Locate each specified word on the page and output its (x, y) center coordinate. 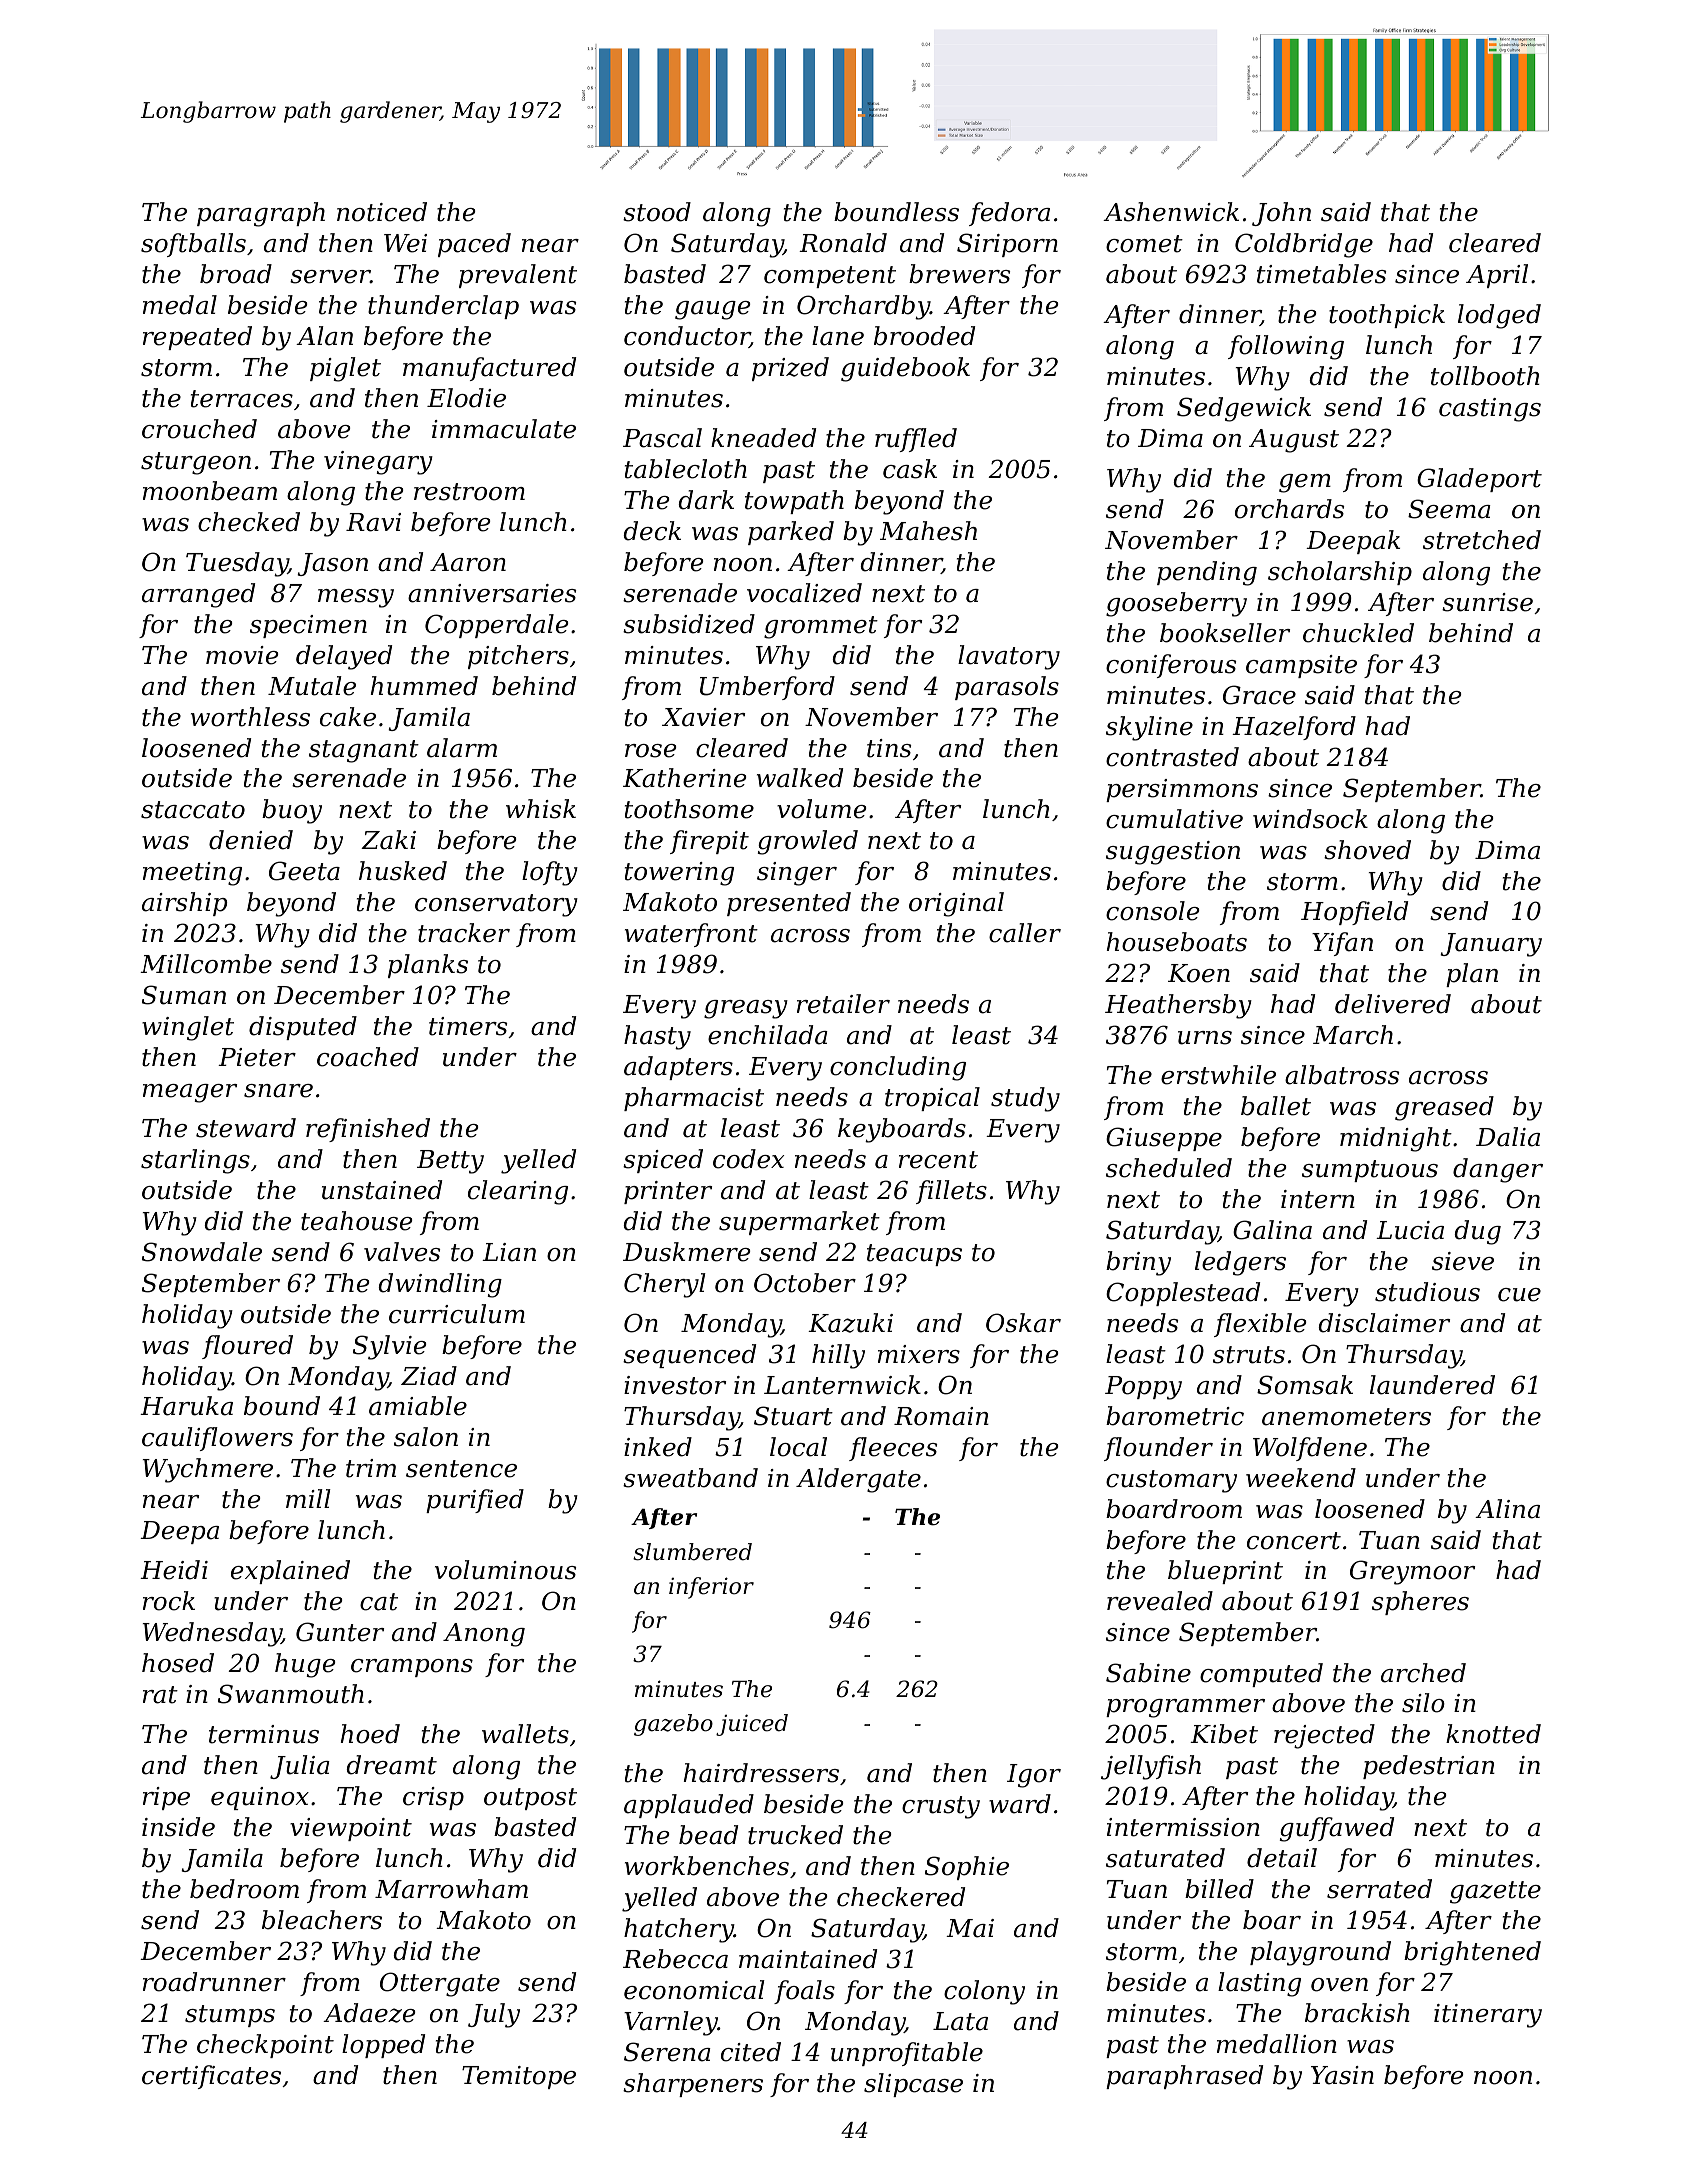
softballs (193, 245)
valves (402, 1252)
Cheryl (665, 1285)
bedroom (244, 1889)
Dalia (1508, 1137)
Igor (1034, 1776)
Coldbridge (1304, 245)
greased (1444, 1108)
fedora (1009, 214)
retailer (843, 1004)
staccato (193, 810)
